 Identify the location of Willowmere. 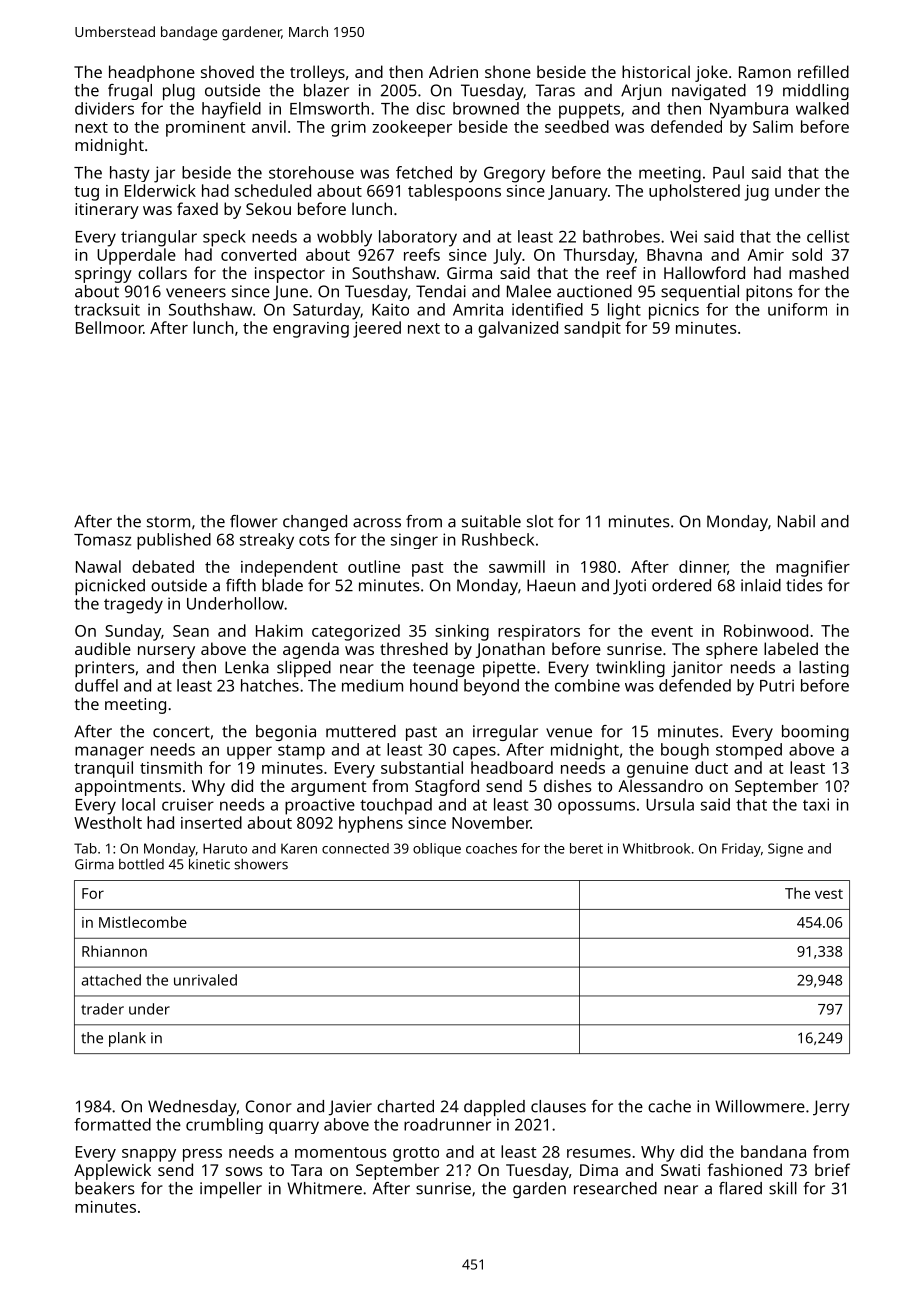
(760, 1106).
